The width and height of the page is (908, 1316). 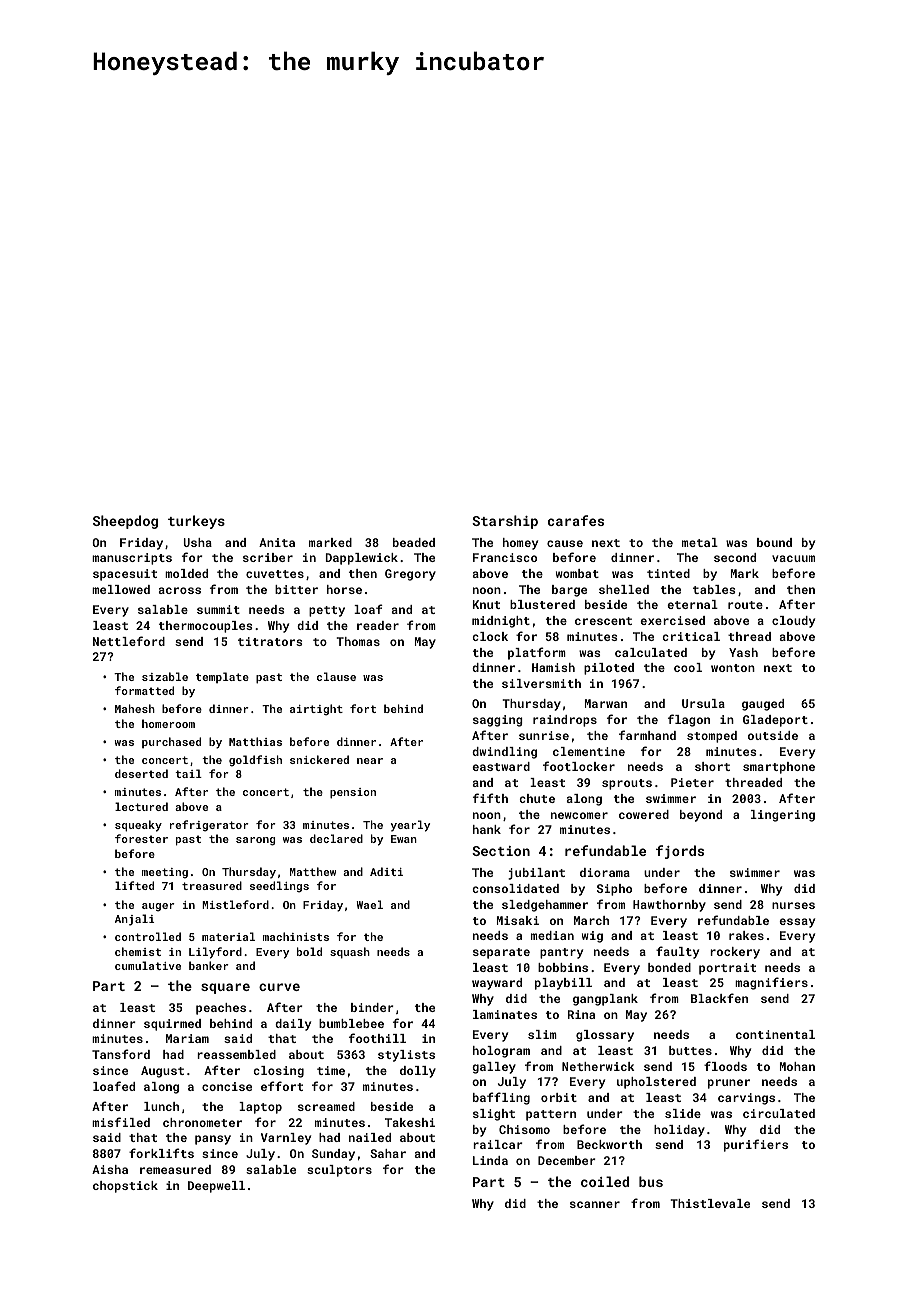 I want to click on Ursula, so click(x=703, y=703).
